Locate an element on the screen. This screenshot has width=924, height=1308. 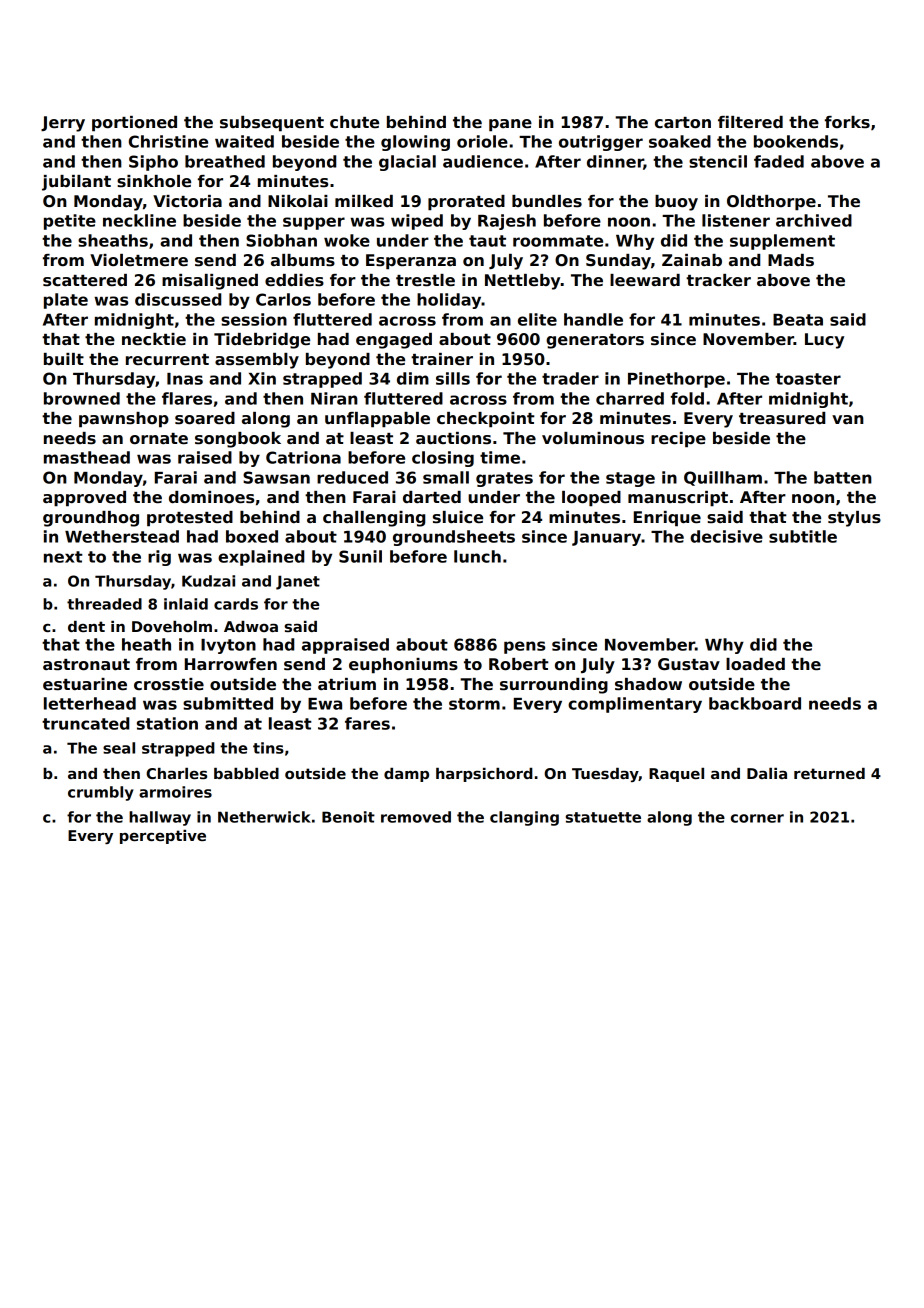
filtered is located at coordinates (750, 122).
